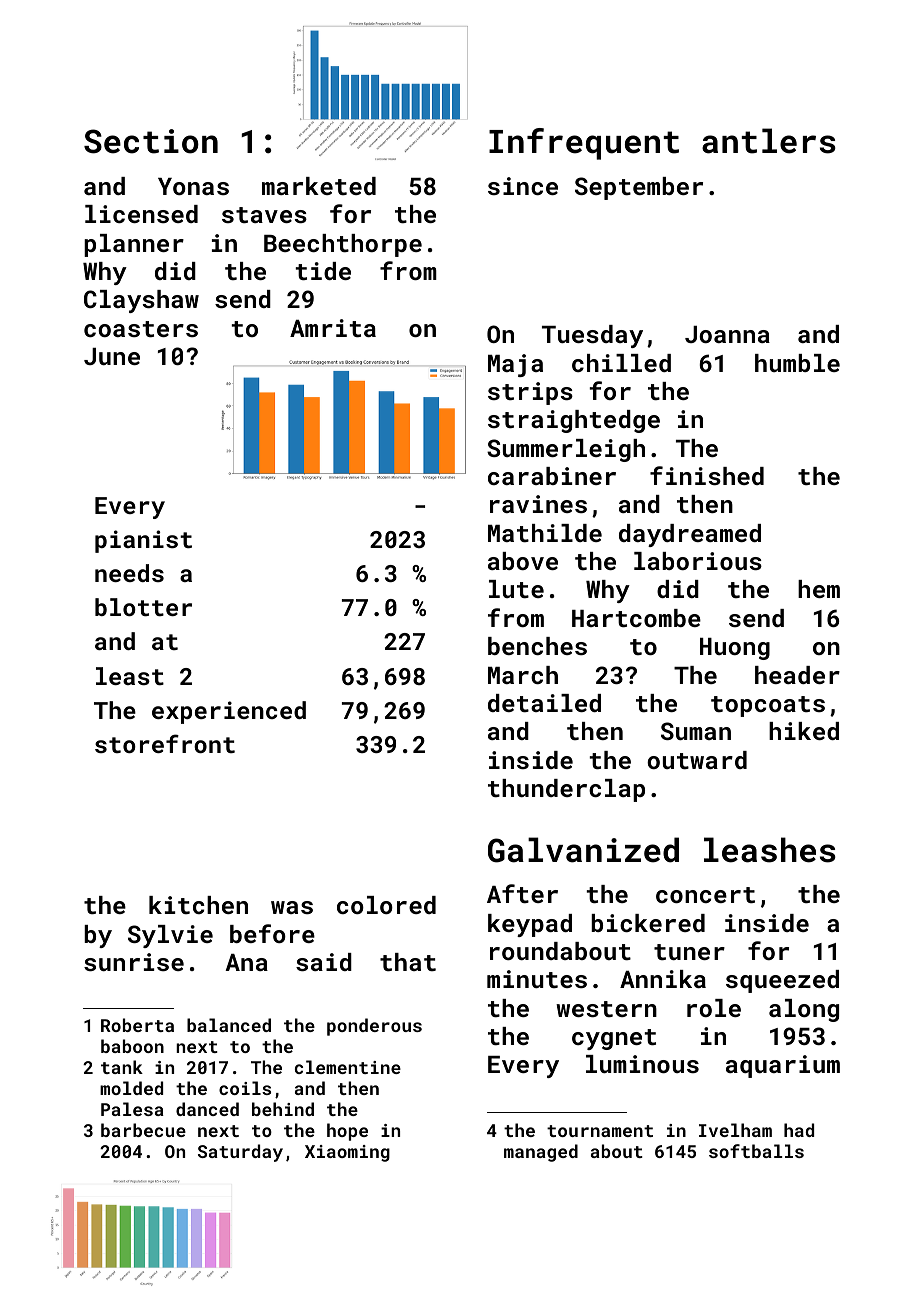 The height and width of the screenshot is (1311, 924). What do you see at coordinates (636, 618) in the screenshot?
I see `Hartcombe` at bounding box center [636, 618].
